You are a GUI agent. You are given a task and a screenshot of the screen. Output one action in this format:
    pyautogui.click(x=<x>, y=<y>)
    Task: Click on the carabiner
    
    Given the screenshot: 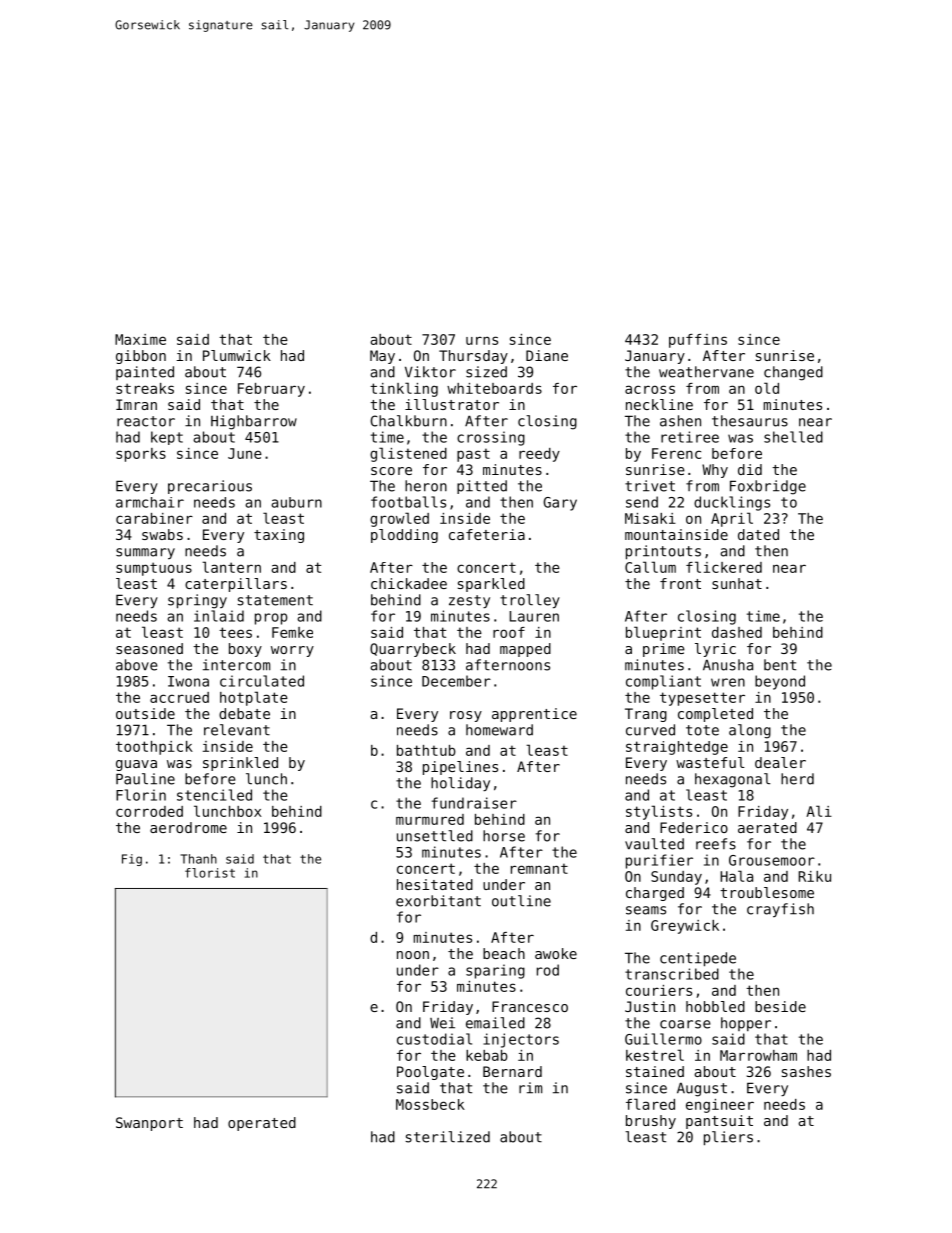 What is the action you would take?
    pyautogui.click(x=154, y=518)
